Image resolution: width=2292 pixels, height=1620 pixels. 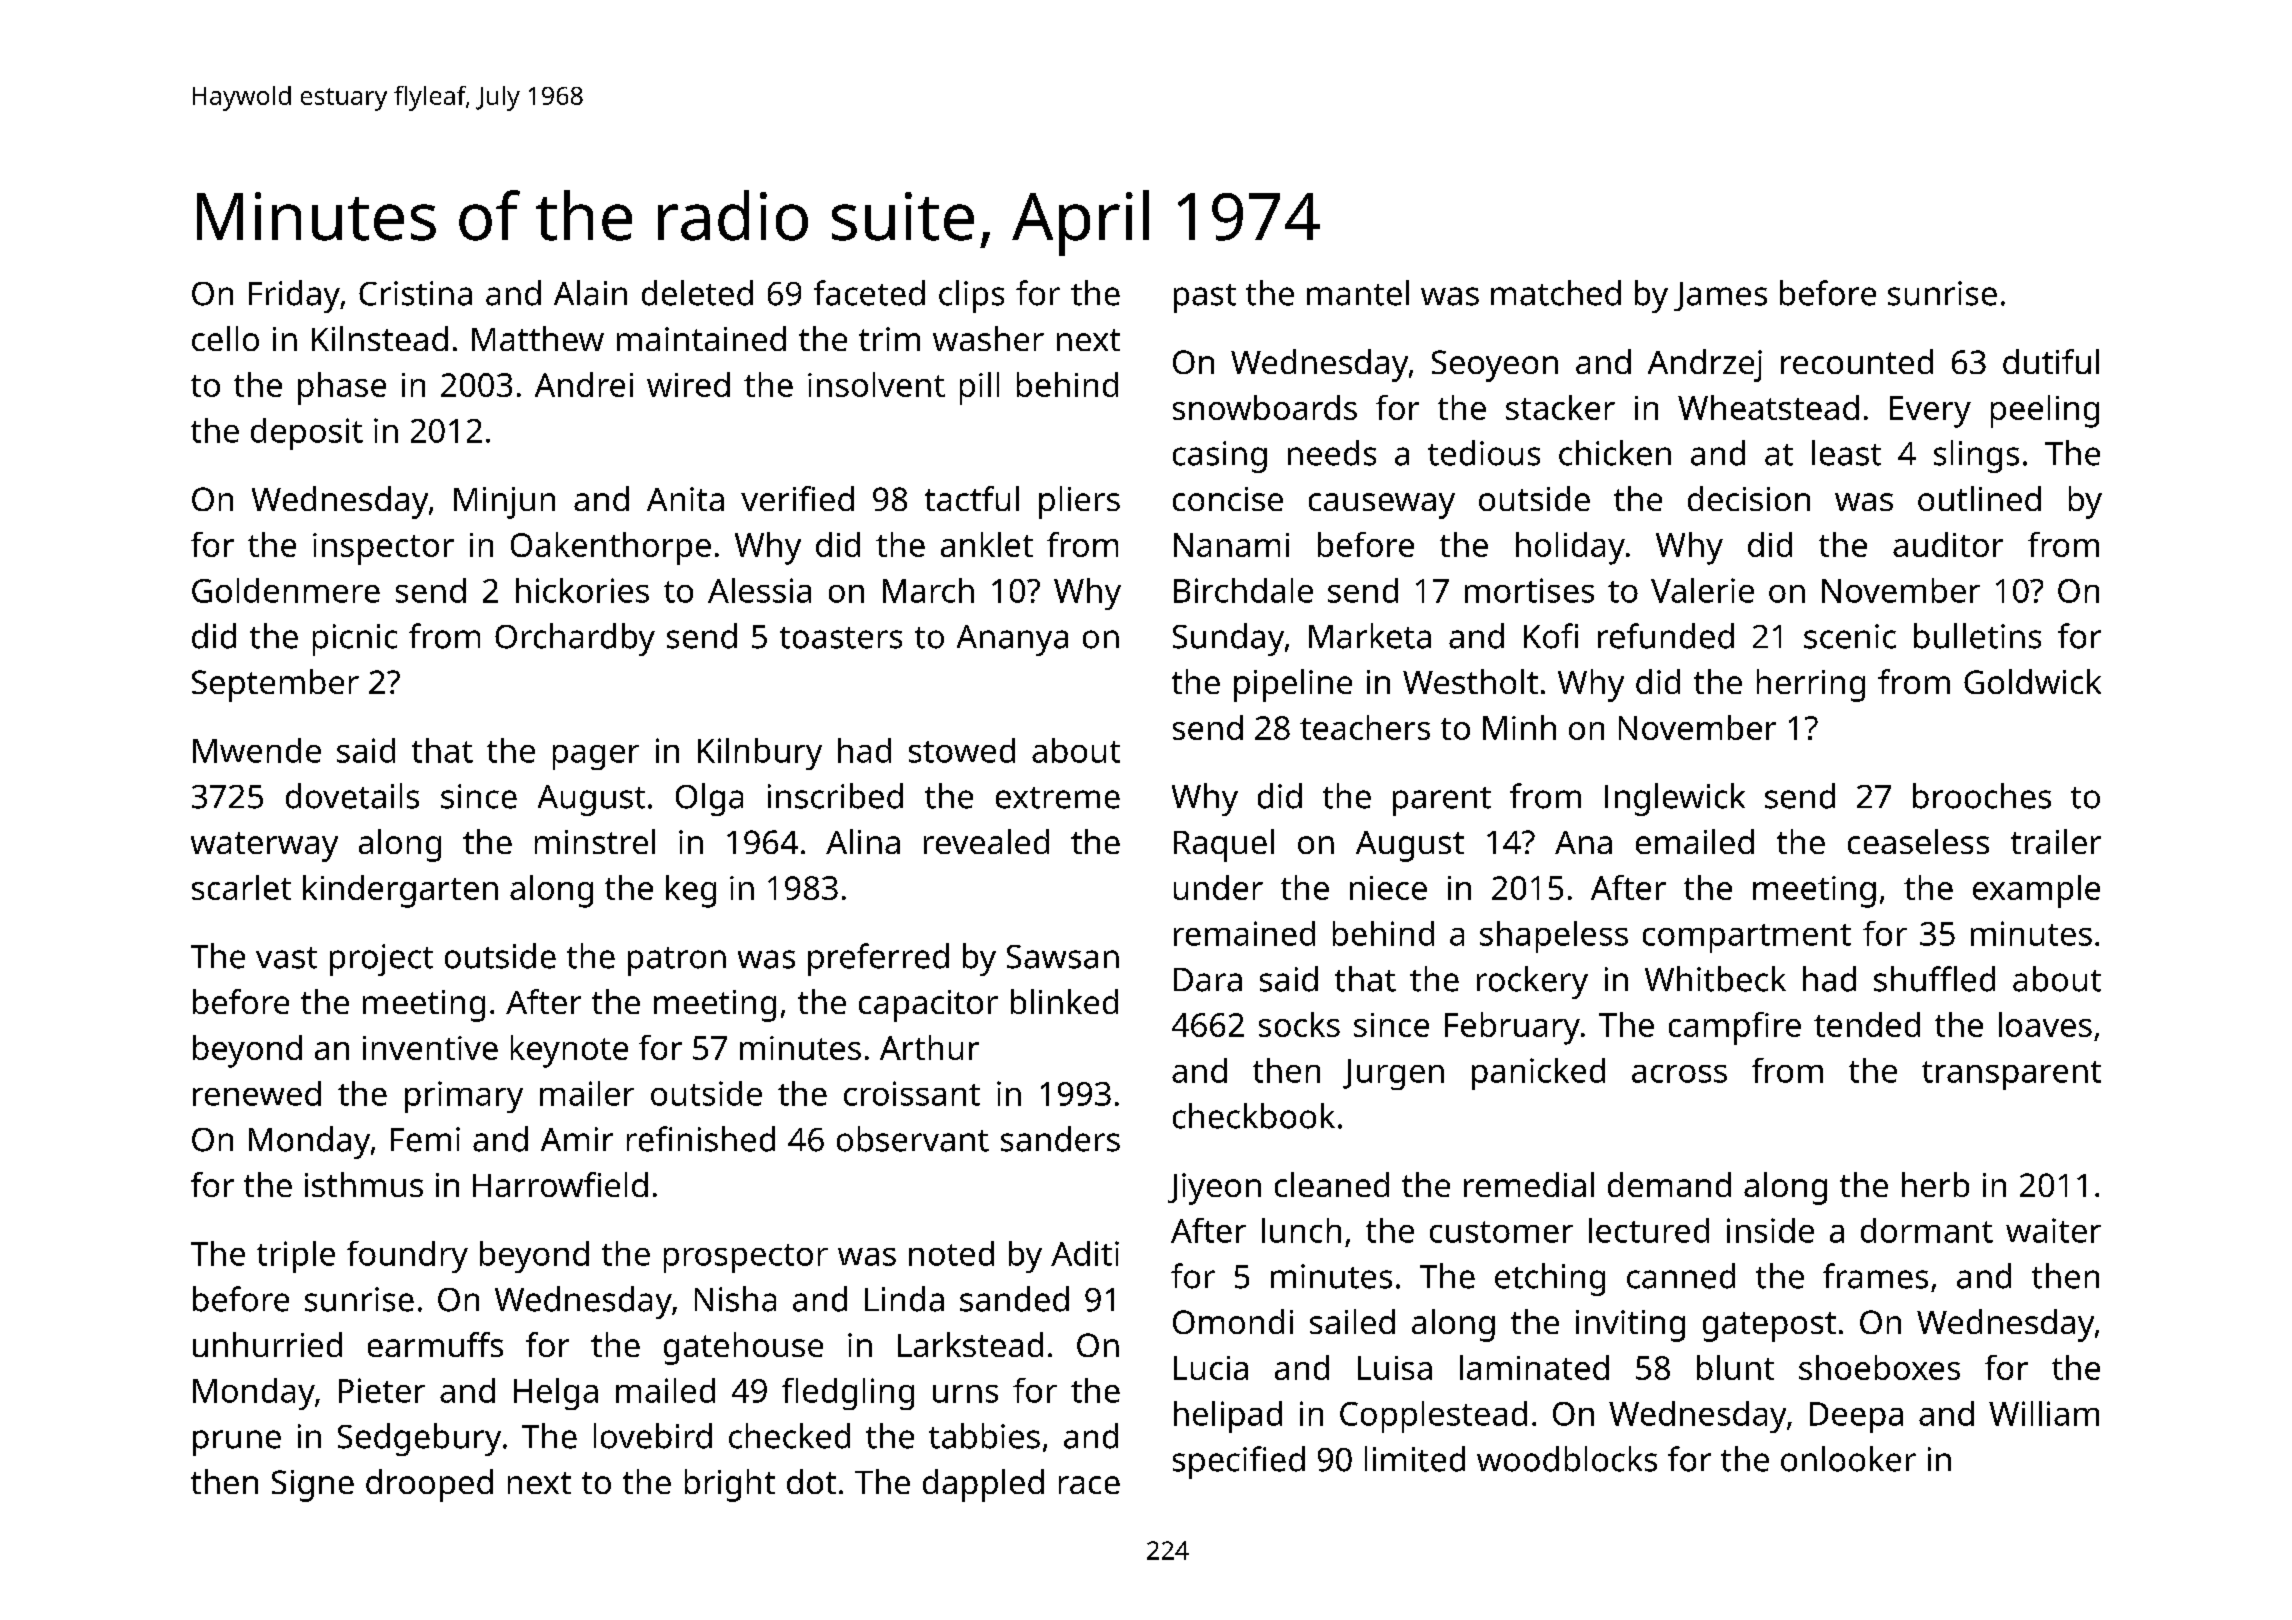 What do you see at coordinates (1512, 1028) in the image?
I see `February` at bounding box center [1512, 1028].
